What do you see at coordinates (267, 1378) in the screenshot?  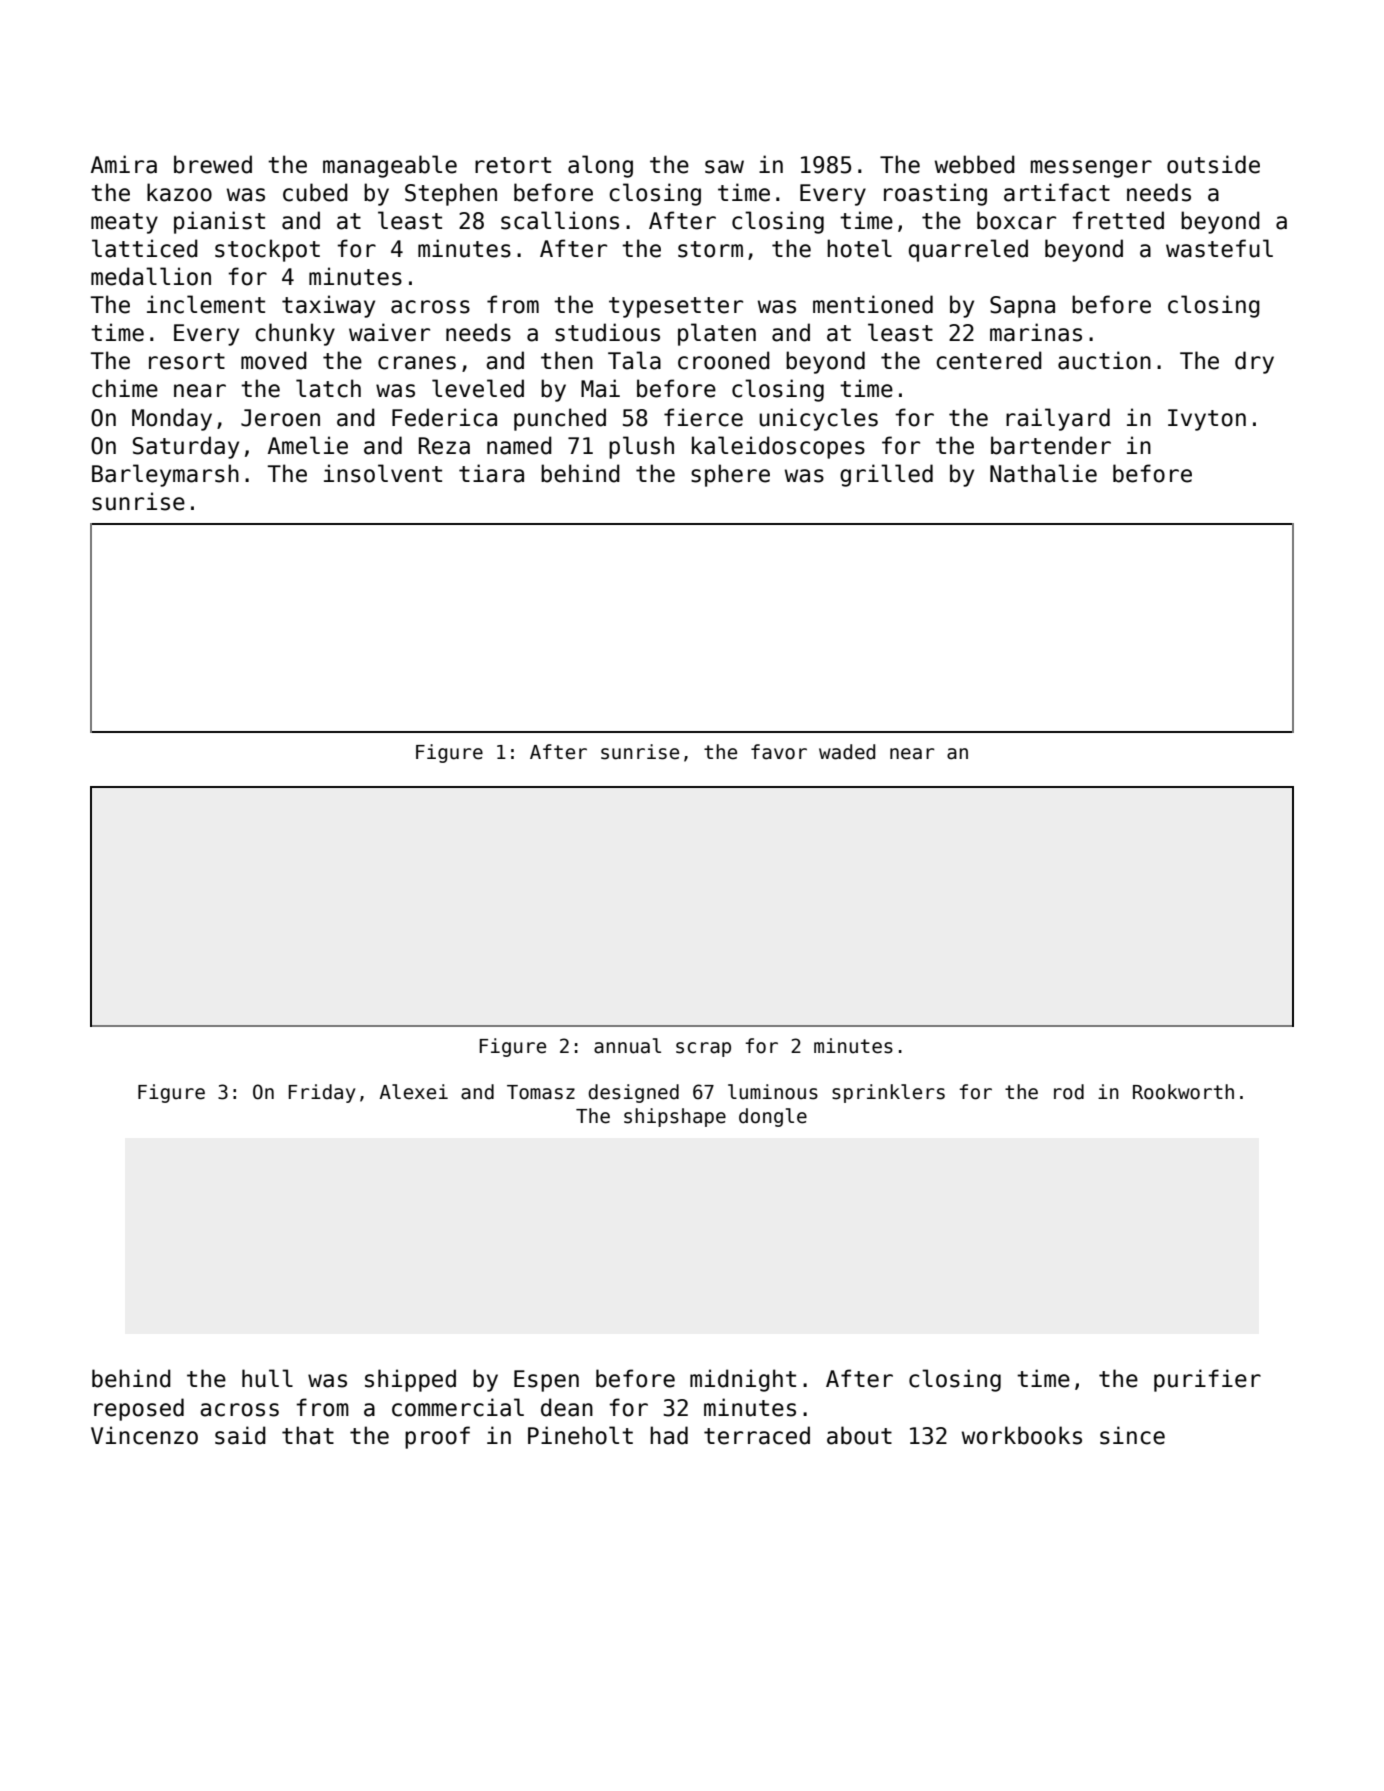 I see `hull` at bounding box center [267, 1378].
